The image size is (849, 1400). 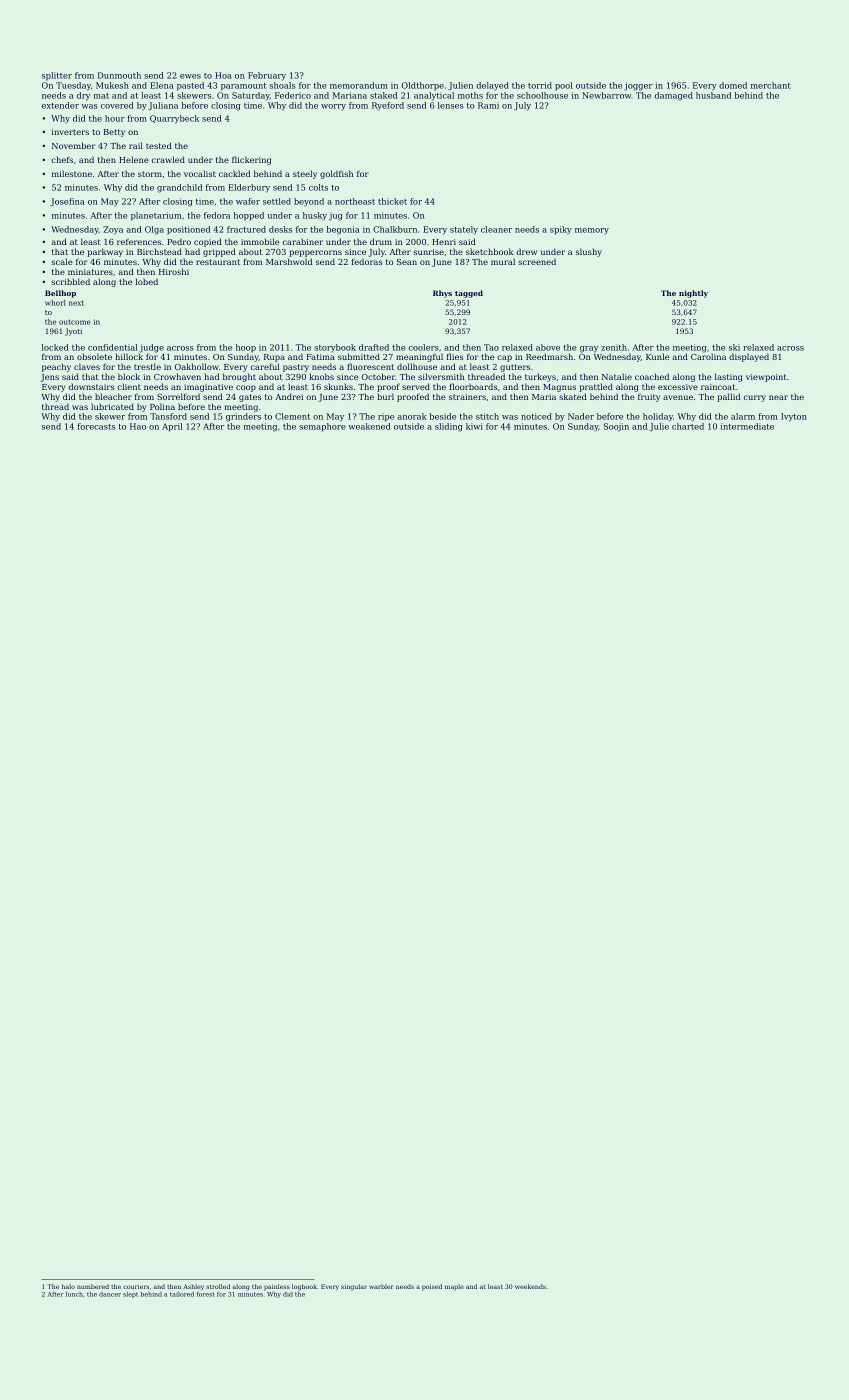 What do you see at coordinates (193, 1287) in the screenshot?
I see `Ashley` at bounding box center [193, 1287].
